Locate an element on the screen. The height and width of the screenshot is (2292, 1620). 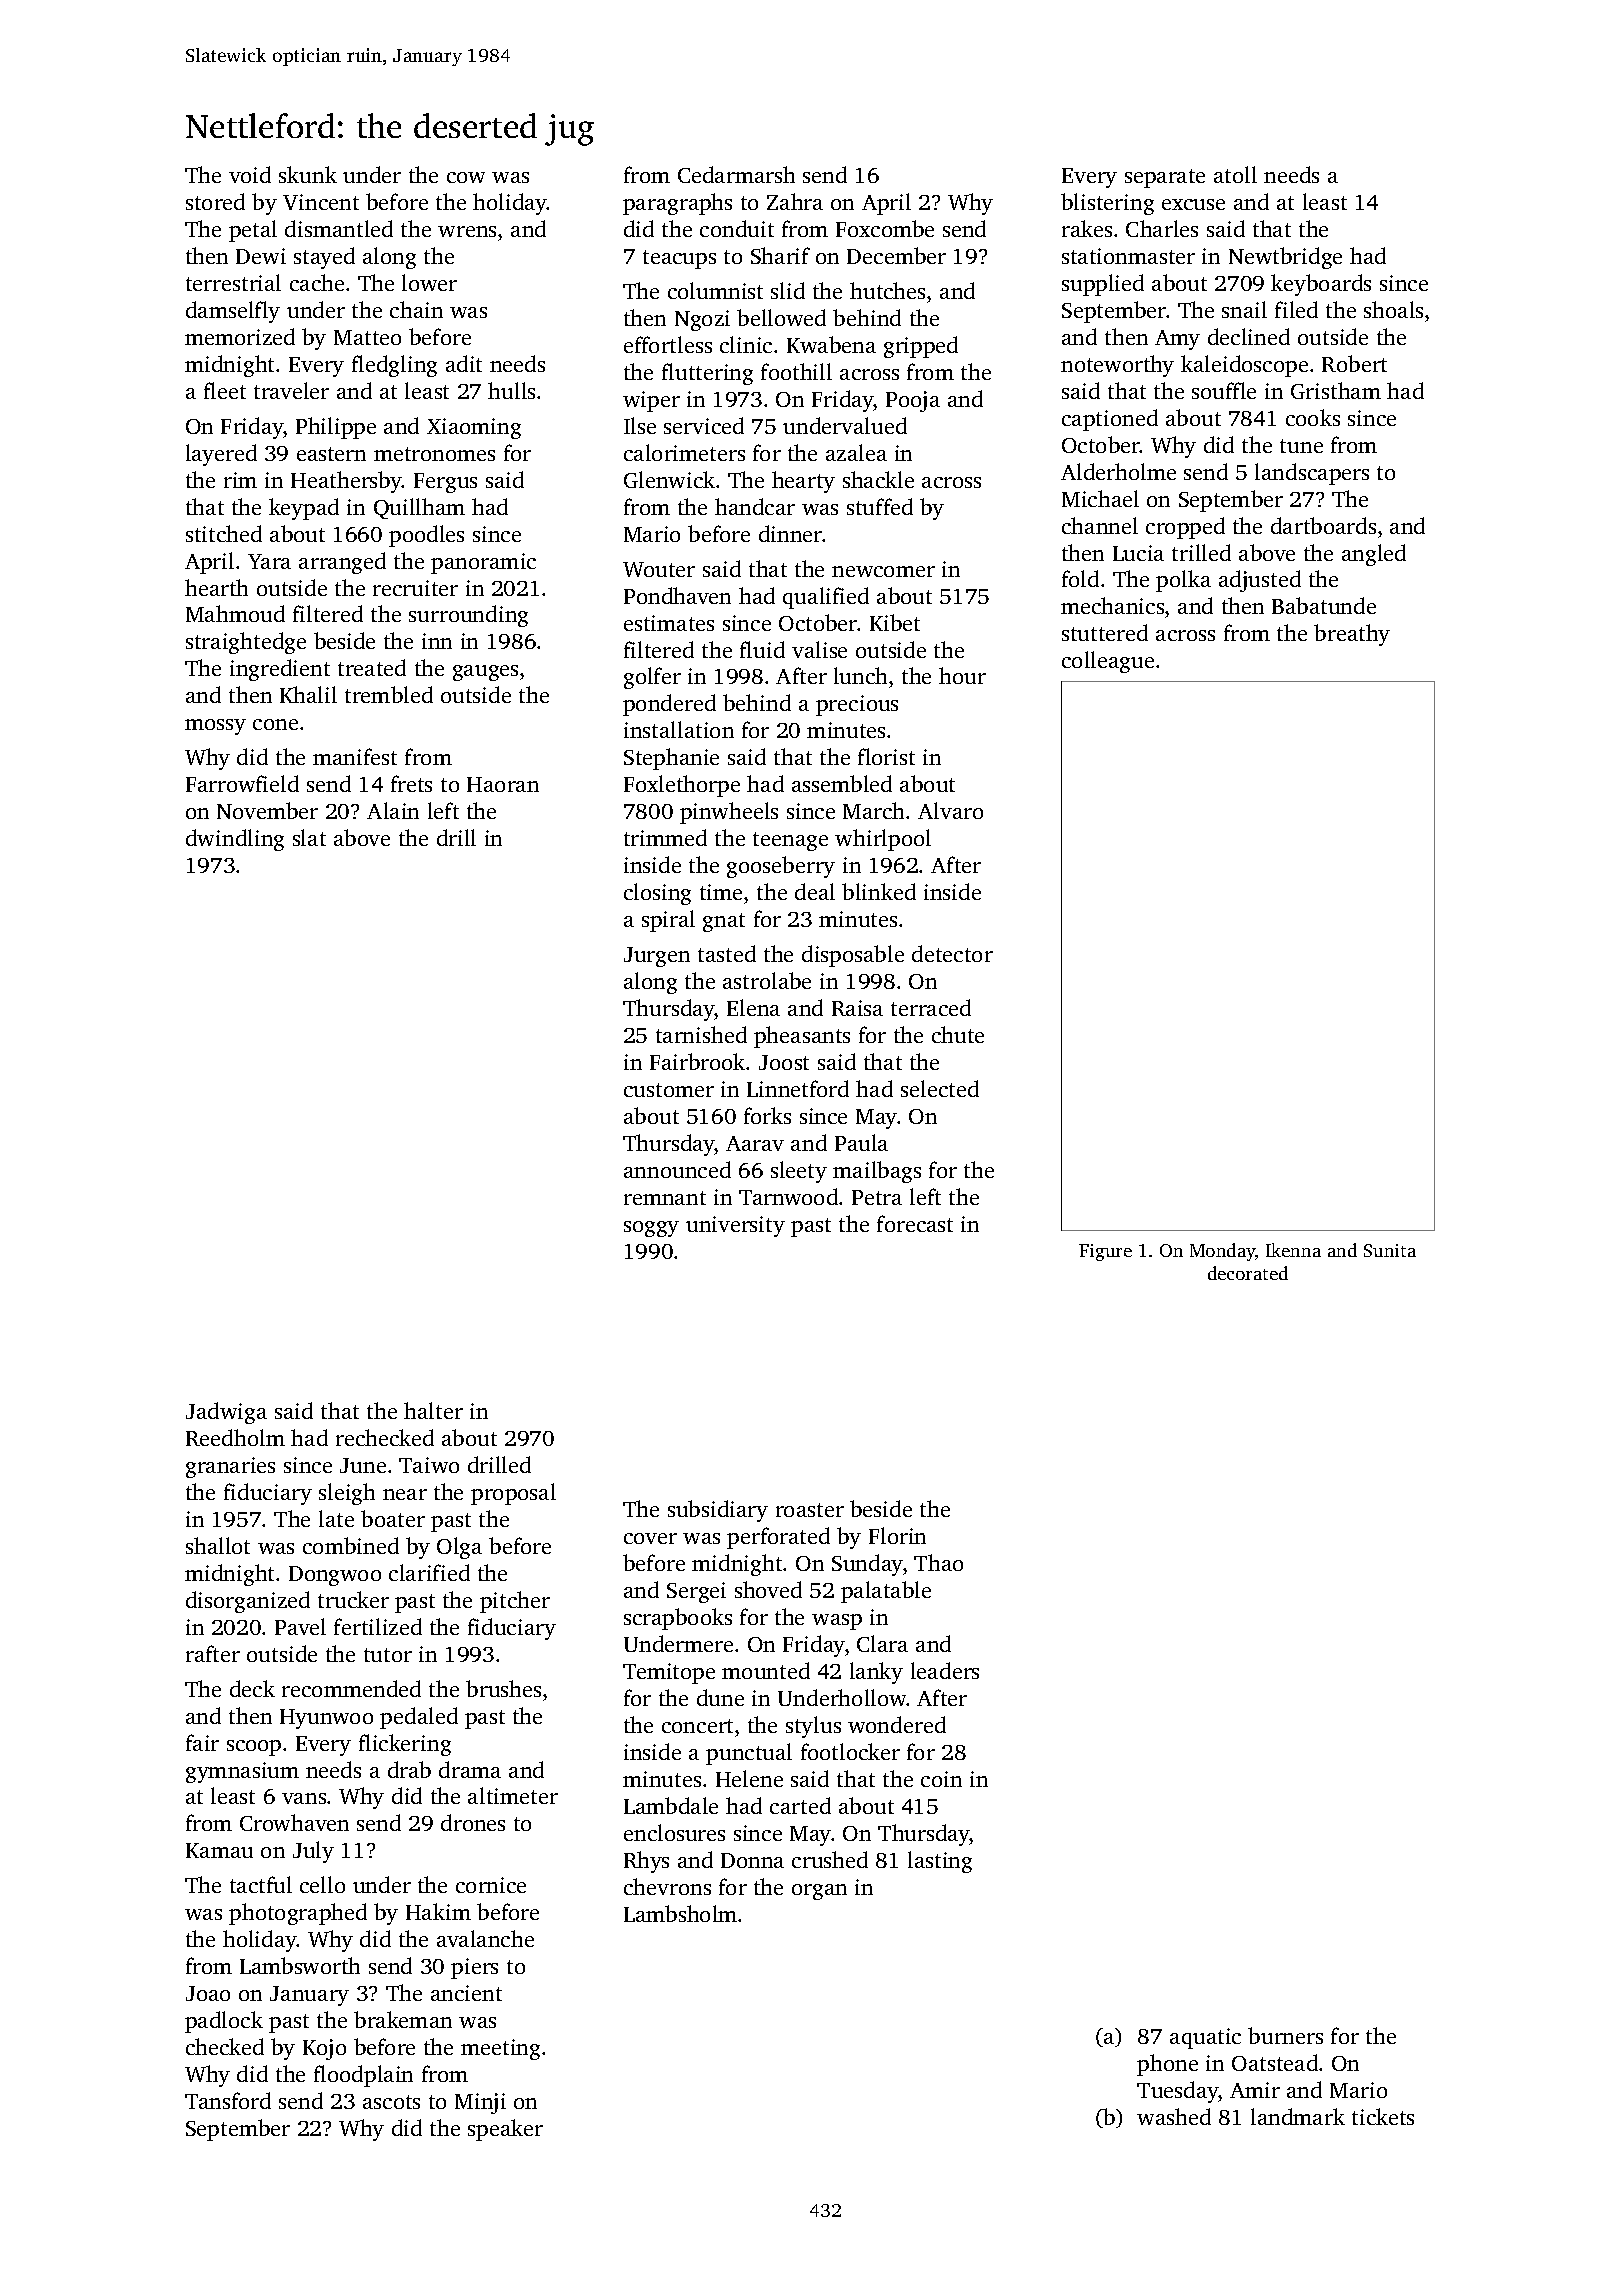
mossy is located at coordinates (215, 727).
